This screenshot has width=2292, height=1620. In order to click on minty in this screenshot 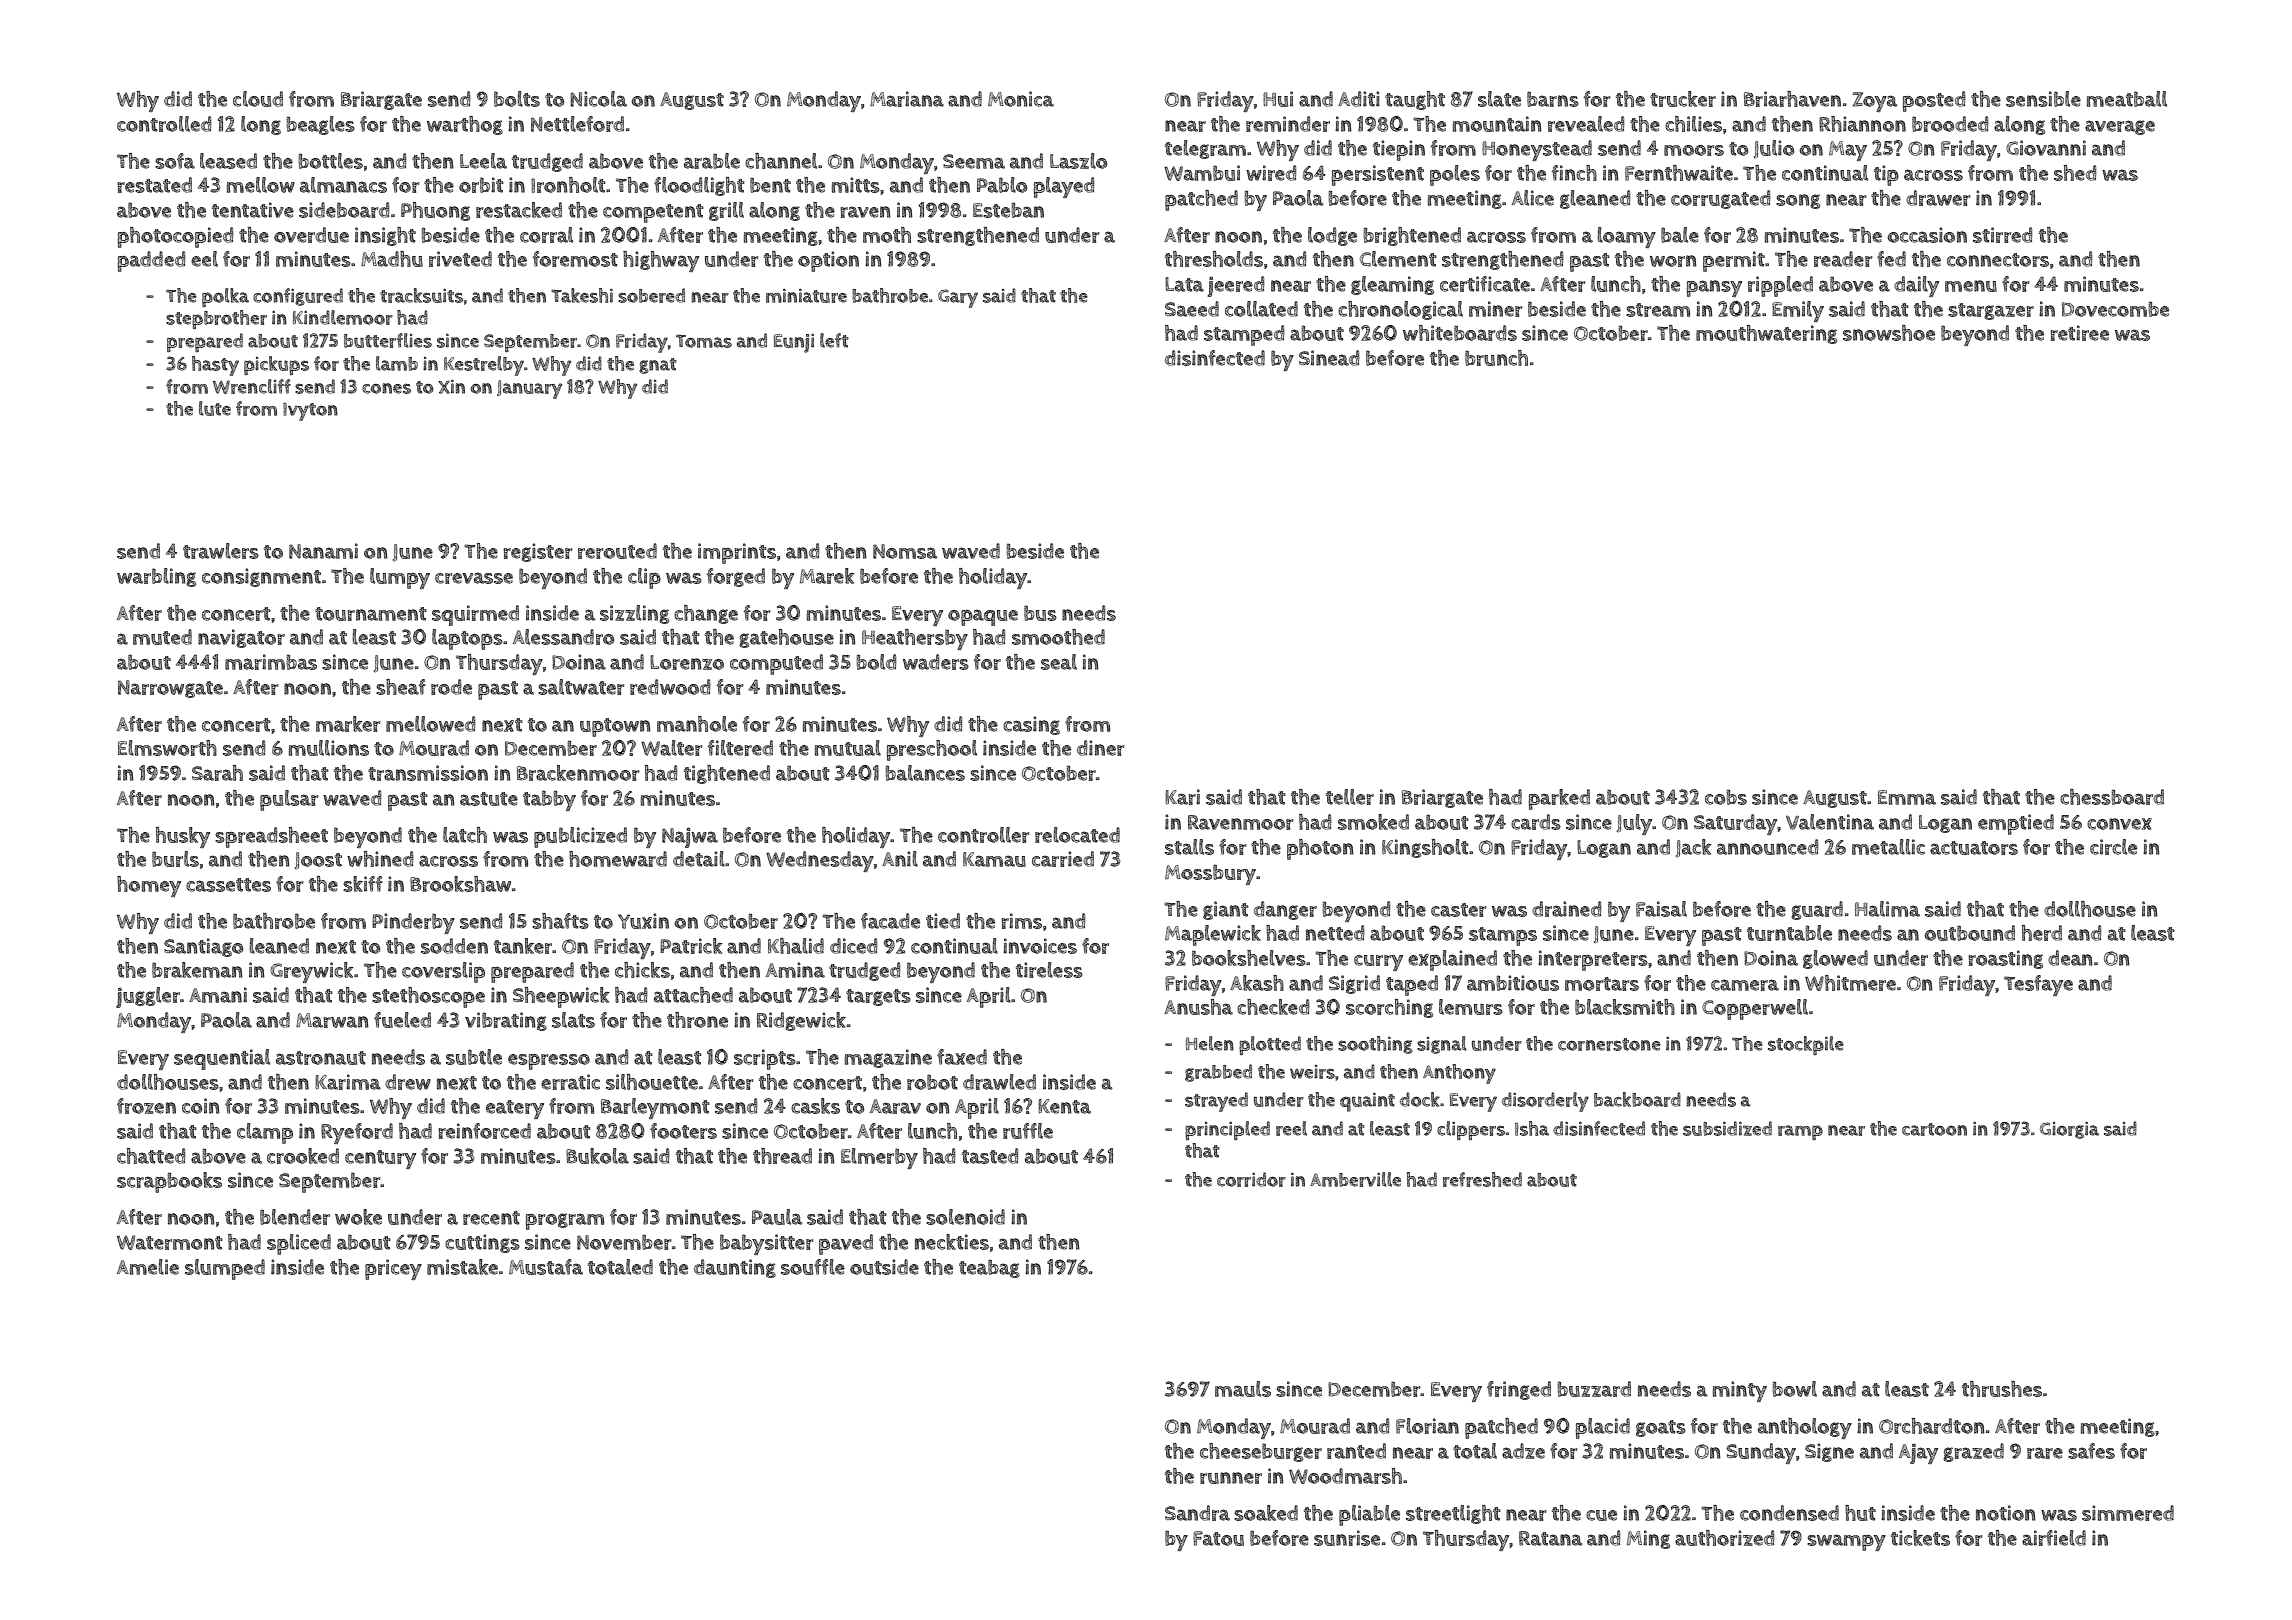, I will do `click(1740, 1391)`.
